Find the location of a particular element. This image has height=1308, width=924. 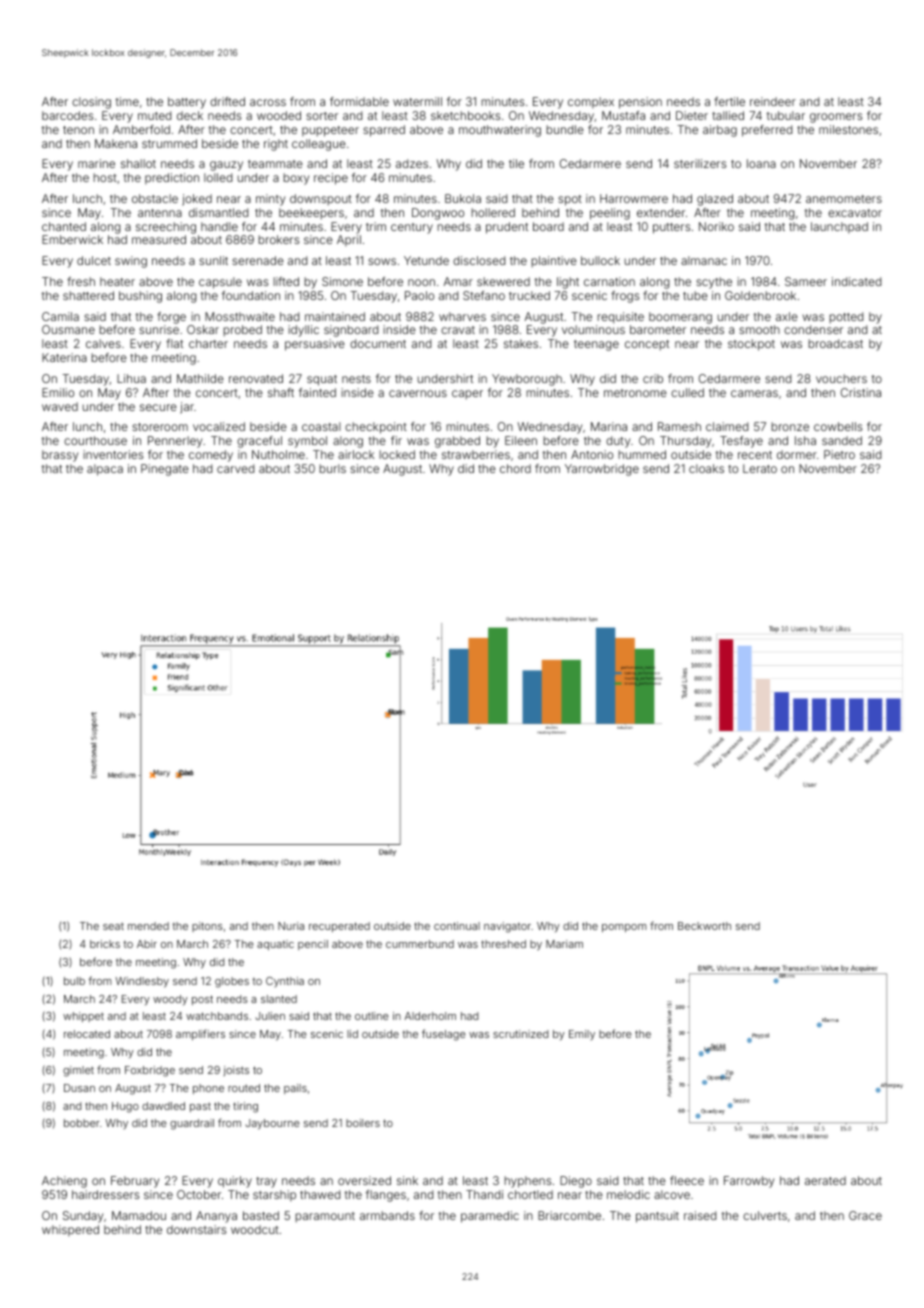

paramedic is located at coordinates (490, 1217).
